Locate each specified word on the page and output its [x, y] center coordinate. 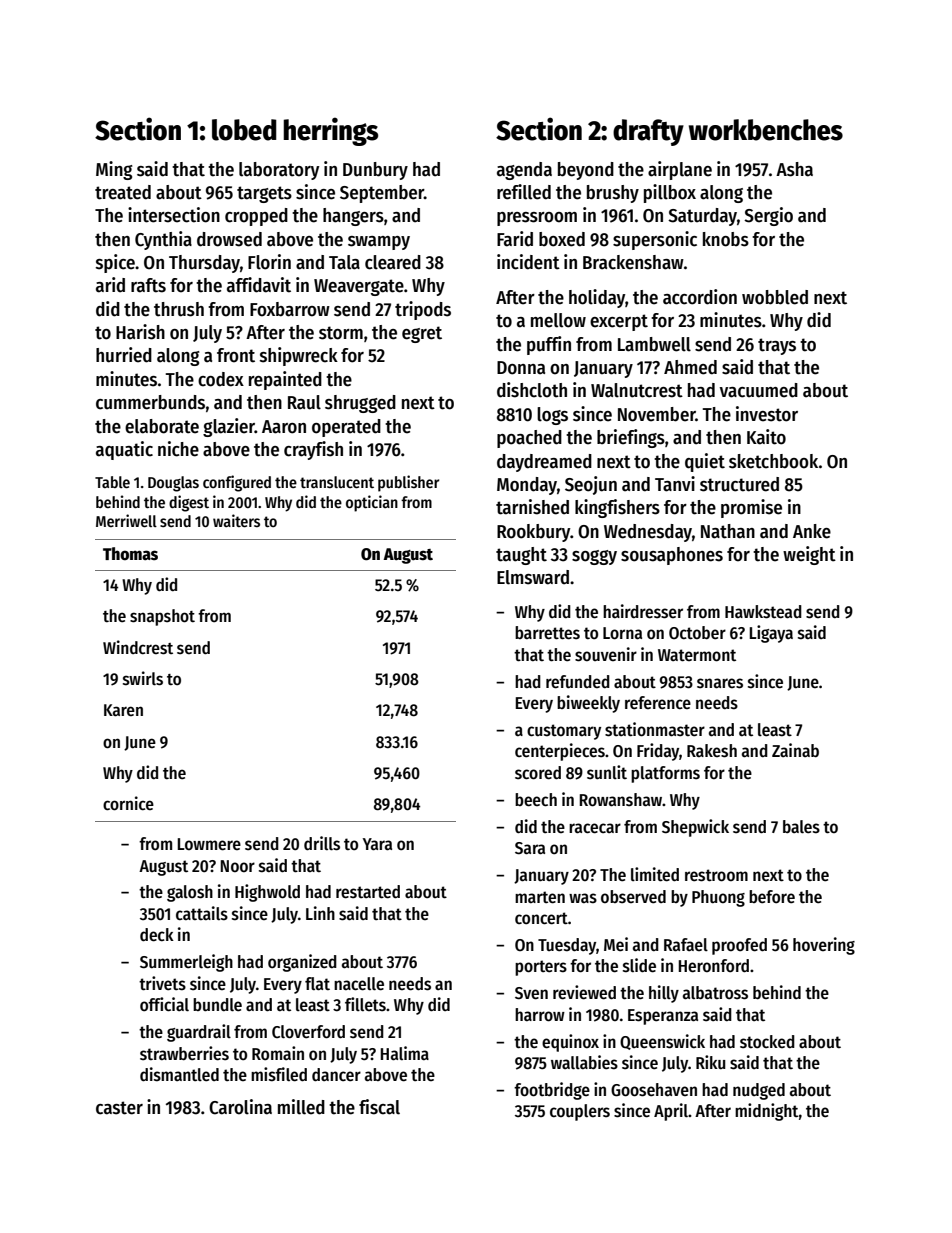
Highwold [267, 893]
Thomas [130, 554]
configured [237, 483]
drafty [648, 132]
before [772, 897]
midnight [767, 1112]
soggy [594, 557]
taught [521, 556]
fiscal [379, 1107]
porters [541, 968]
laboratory [279, 171]
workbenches [766, 130]
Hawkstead [763, 612]
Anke [812, 531]
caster [119, 1108]
